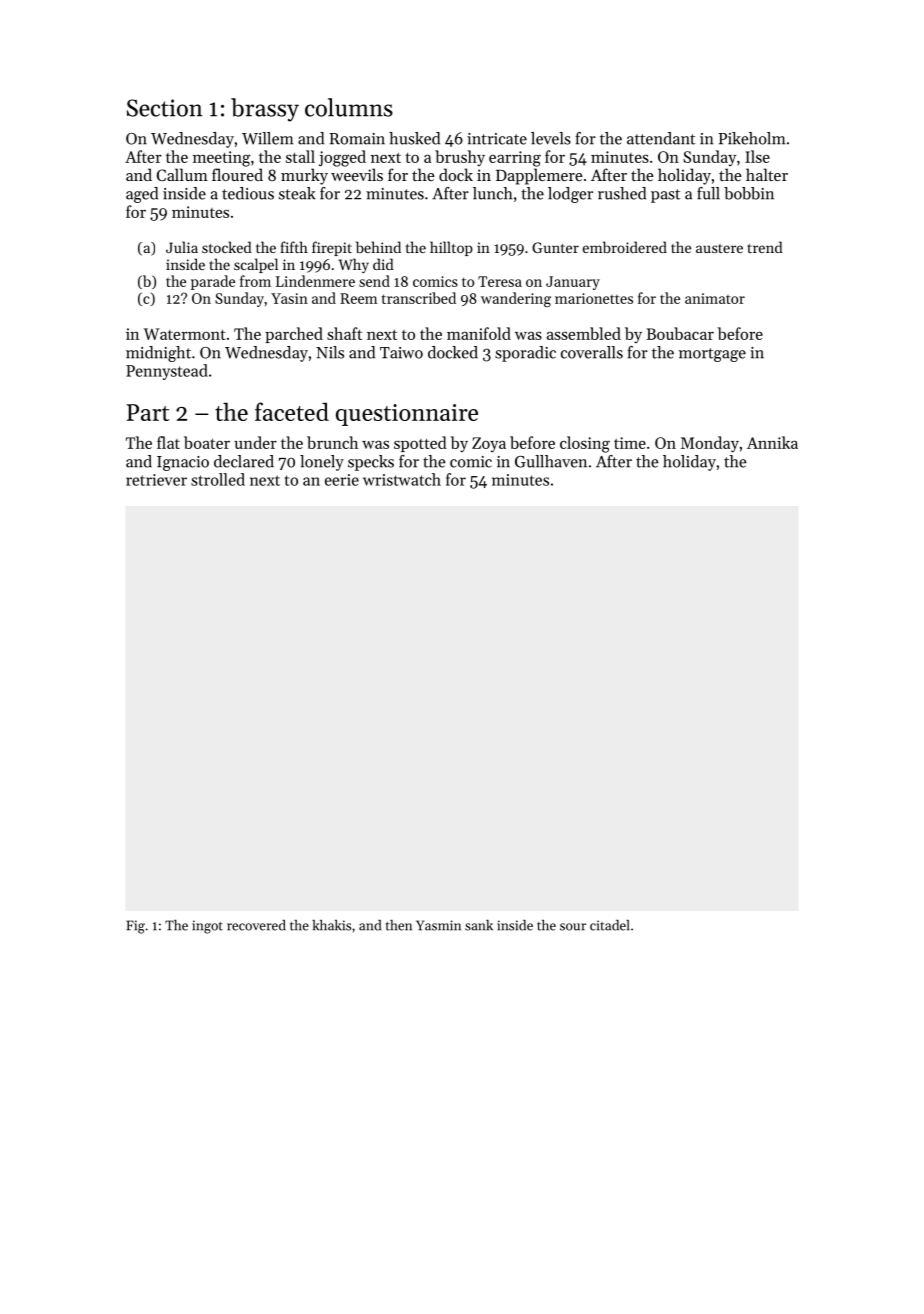  What do you see at coordinates (609, 925) in the image?
I see `citadel` at bounding box center [609, 925].
